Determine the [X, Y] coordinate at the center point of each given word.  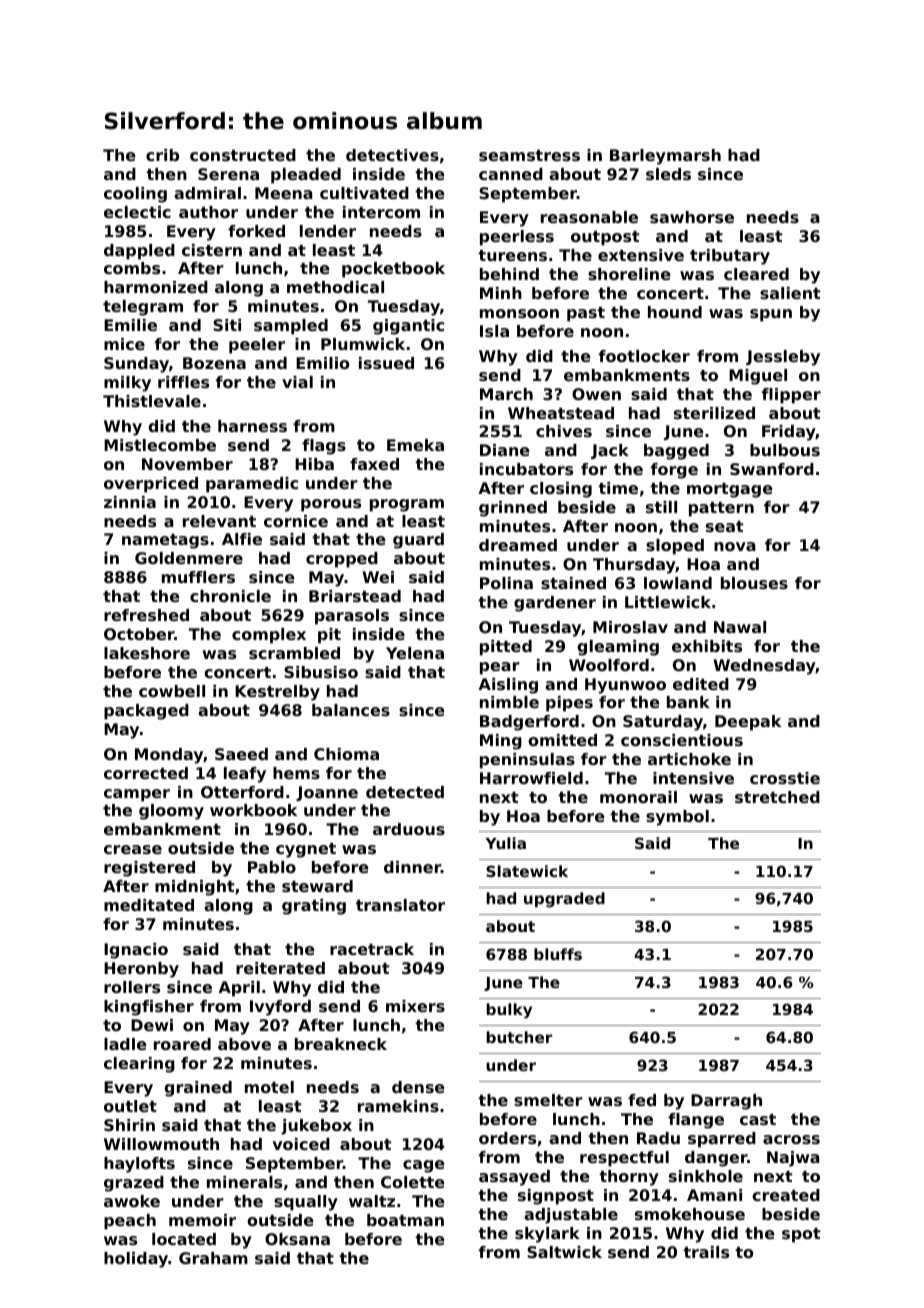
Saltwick [564, 1252]
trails [706, 1252]
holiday [136, 1260]
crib [162, 155]
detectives [392, 155]
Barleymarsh [665, 157]
